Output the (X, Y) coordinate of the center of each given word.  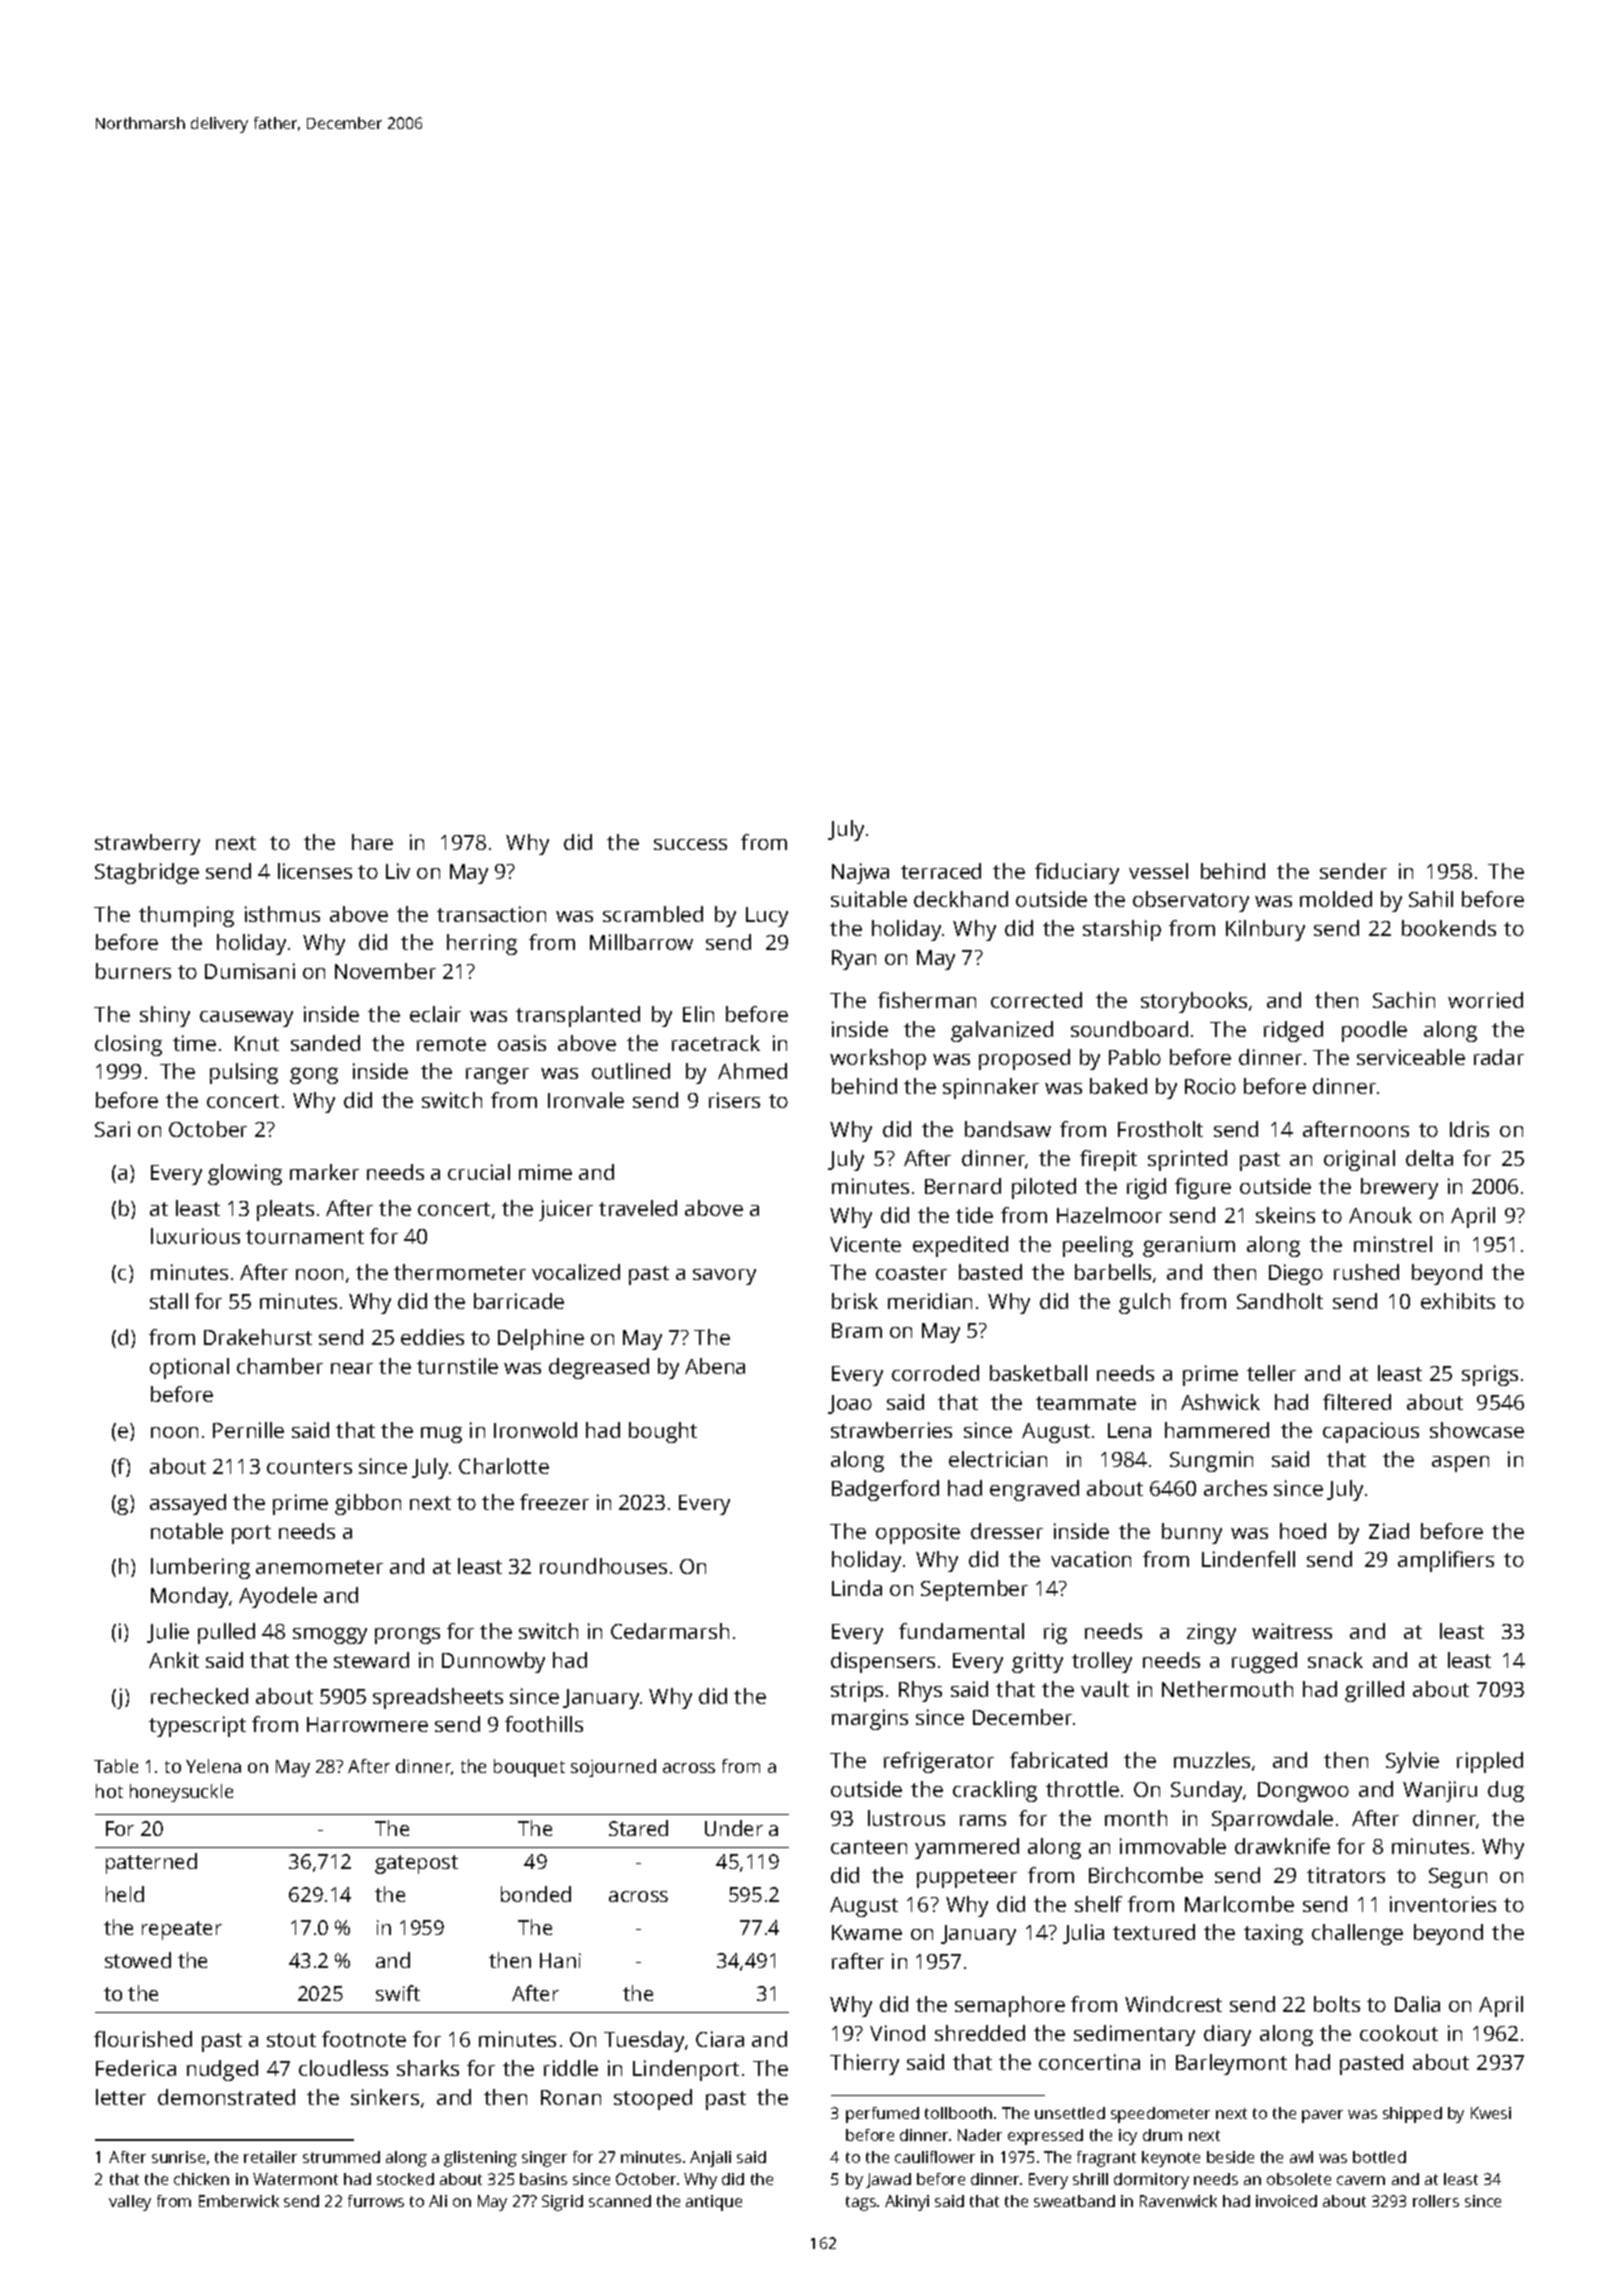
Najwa (860, 873)
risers (734, 1100)
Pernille (248, 1430)
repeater (182, 1930)
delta (1429, 1158)
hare (372, 842)
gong (314, 1075)
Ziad (1389, 1531)
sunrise (178, 2157)
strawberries (891, 1430)
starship (1122, 930)
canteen (869, 1847)
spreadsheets (438, 1698)
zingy (1211, 1633)
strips (857, 1691)
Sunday (1207, 1791)
